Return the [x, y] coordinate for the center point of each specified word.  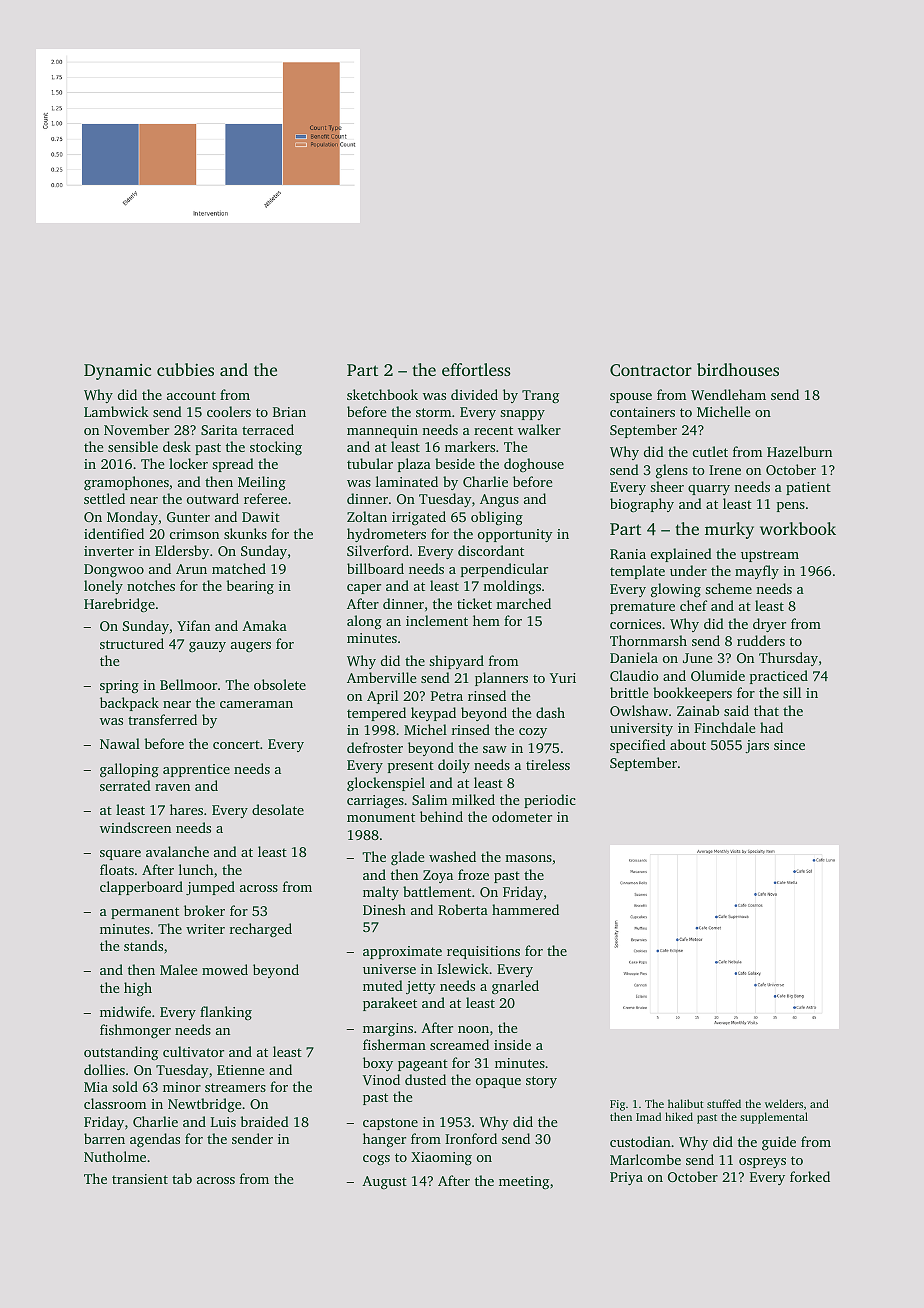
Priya [626, 1178]
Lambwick [116, 411]
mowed [225, 969]
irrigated [419, 518]
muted [383, 985]
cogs [376, 1160]
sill [792, 692]
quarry [709, 490]
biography [642, 505]
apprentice [196, 770]
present [411, 767]
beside [455, 463]
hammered [525, 909]
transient [140, 1179]
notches [151, 585]
